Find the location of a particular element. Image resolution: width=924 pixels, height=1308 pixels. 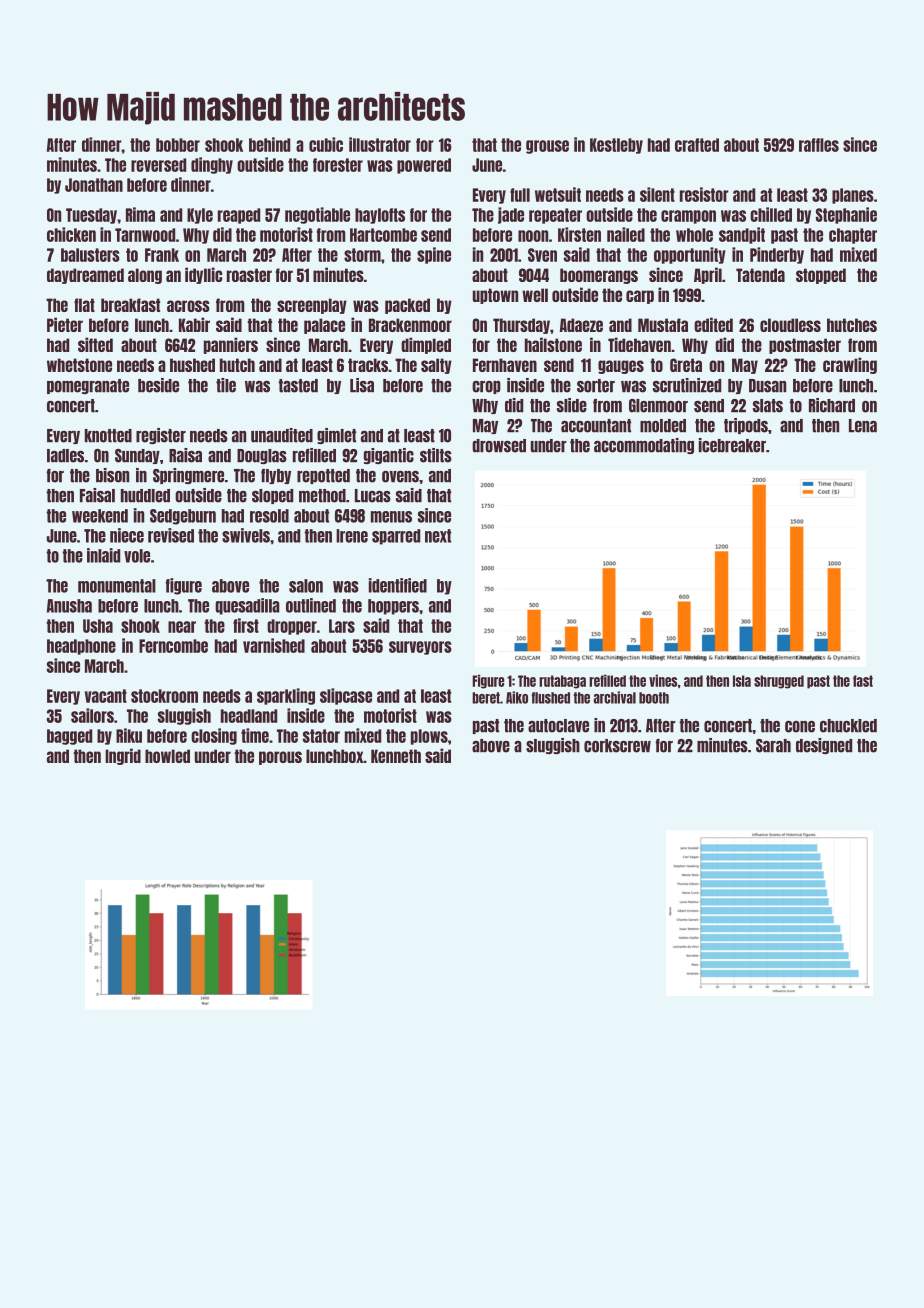

silent is located at coordinates (657, 194).
